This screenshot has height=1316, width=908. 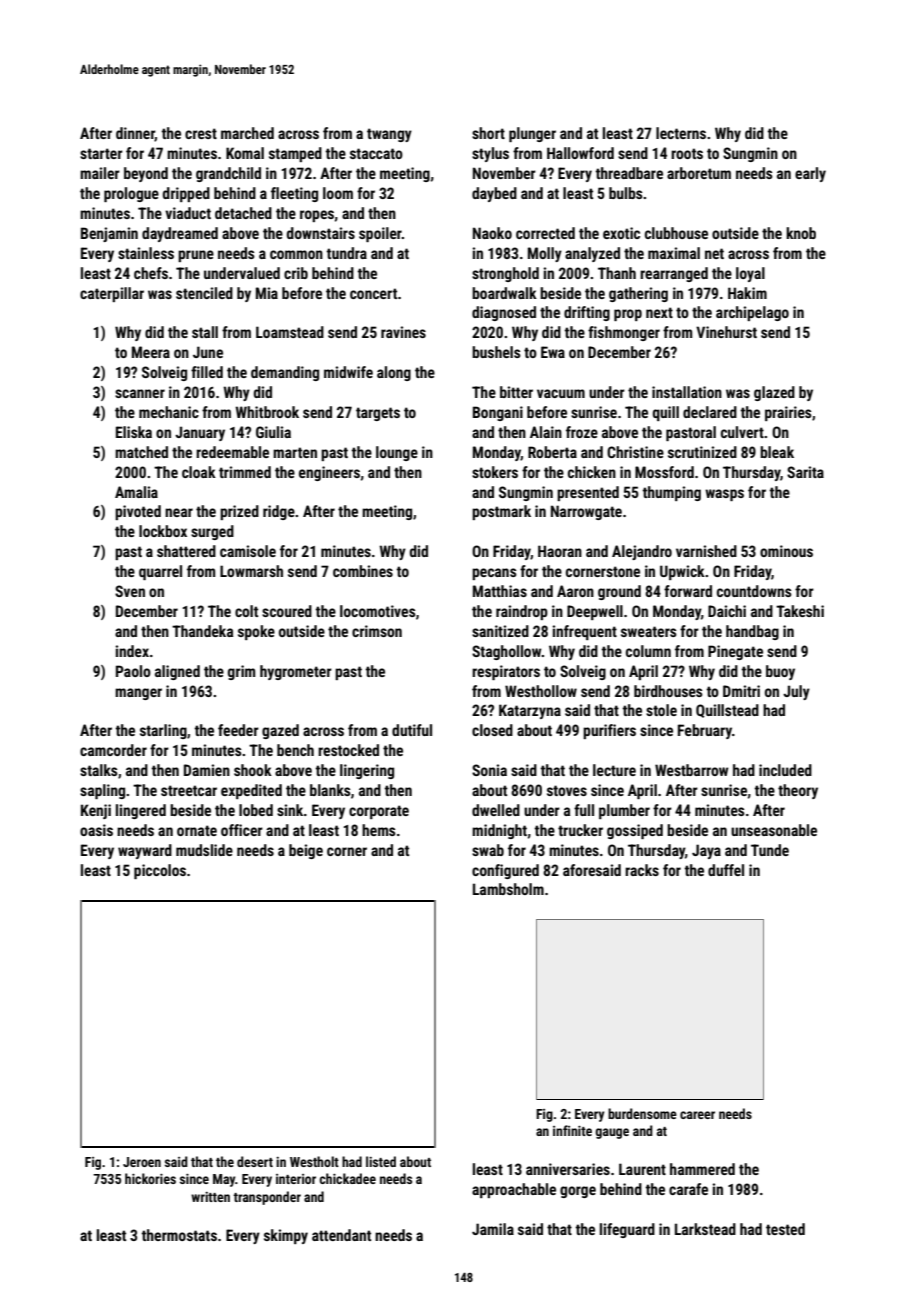 What do you see at coordinates (786, 551) in the screenshot?
I see `ominous` at bounding box center [786, 551].
